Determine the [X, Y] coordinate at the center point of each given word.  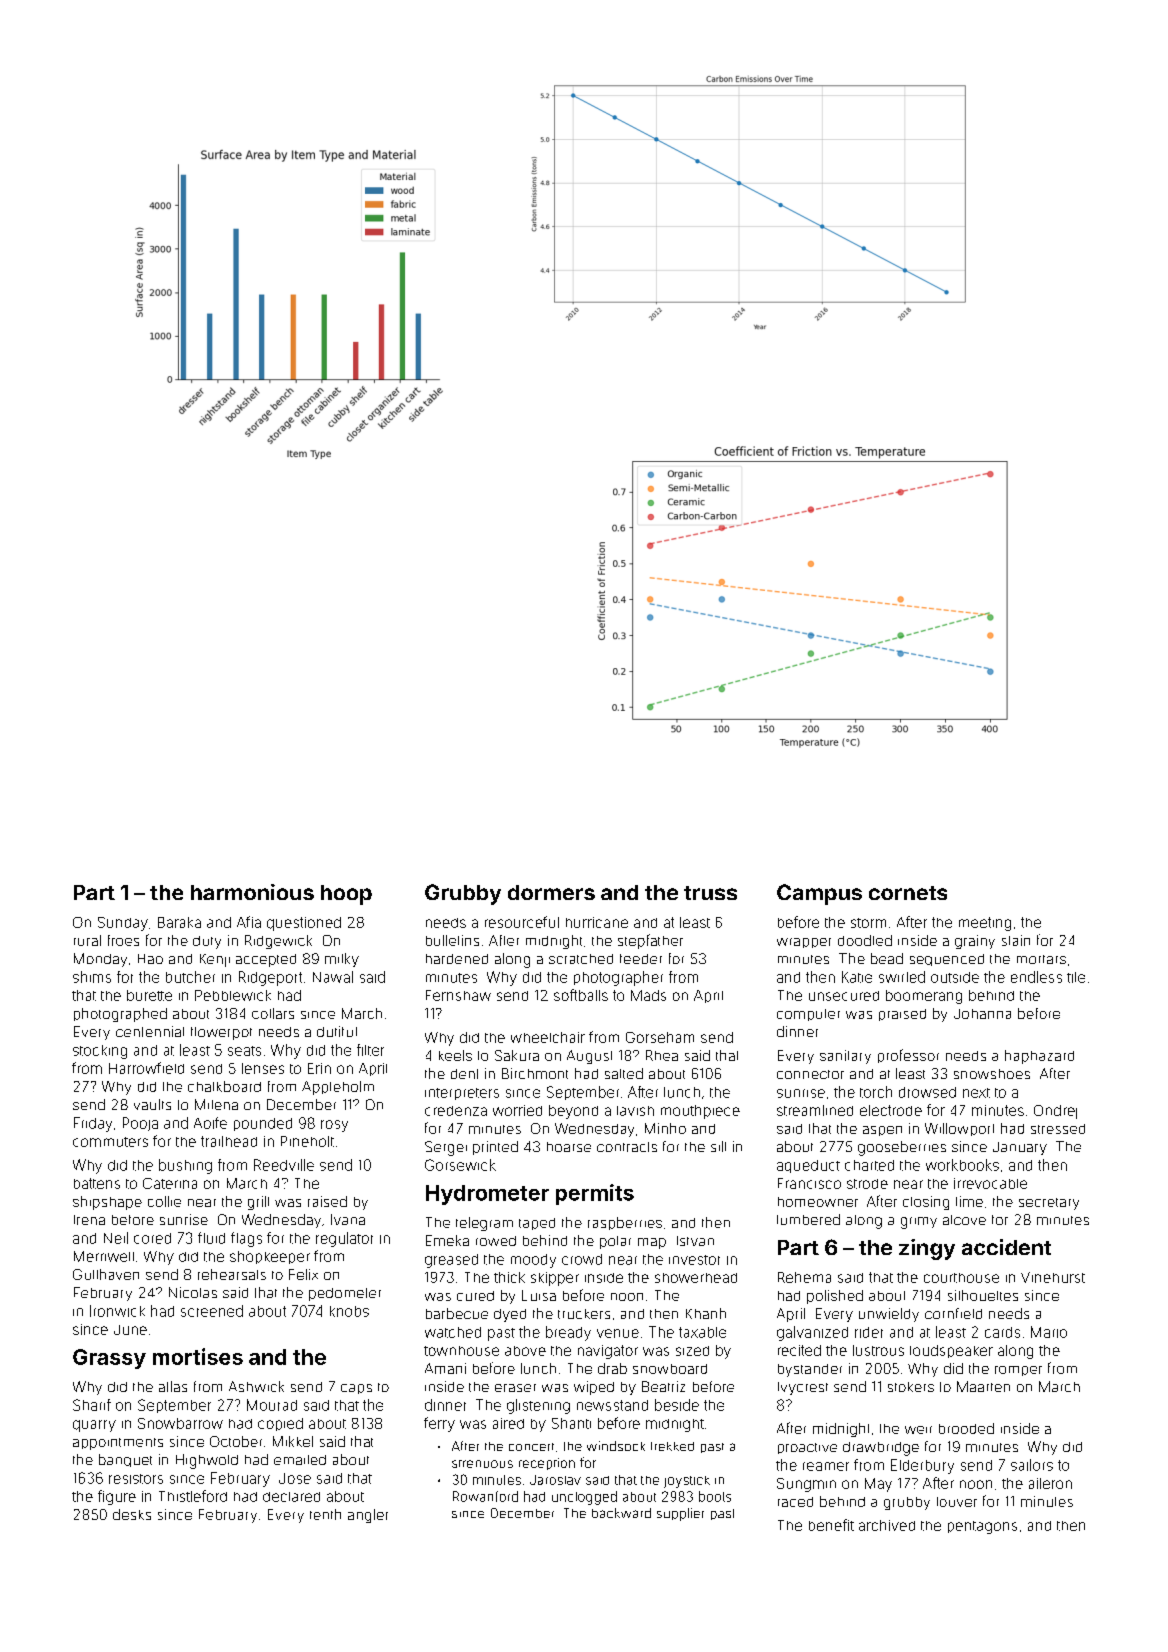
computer [808, 1015]
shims [92, 977]
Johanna [982, 1014]
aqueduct [808, 1166]
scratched [581, 959]
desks [132, 1514]
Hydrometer [487, 1195]
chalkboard [224, 1086]
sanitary [845, 1057]
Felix [303, 1274]
